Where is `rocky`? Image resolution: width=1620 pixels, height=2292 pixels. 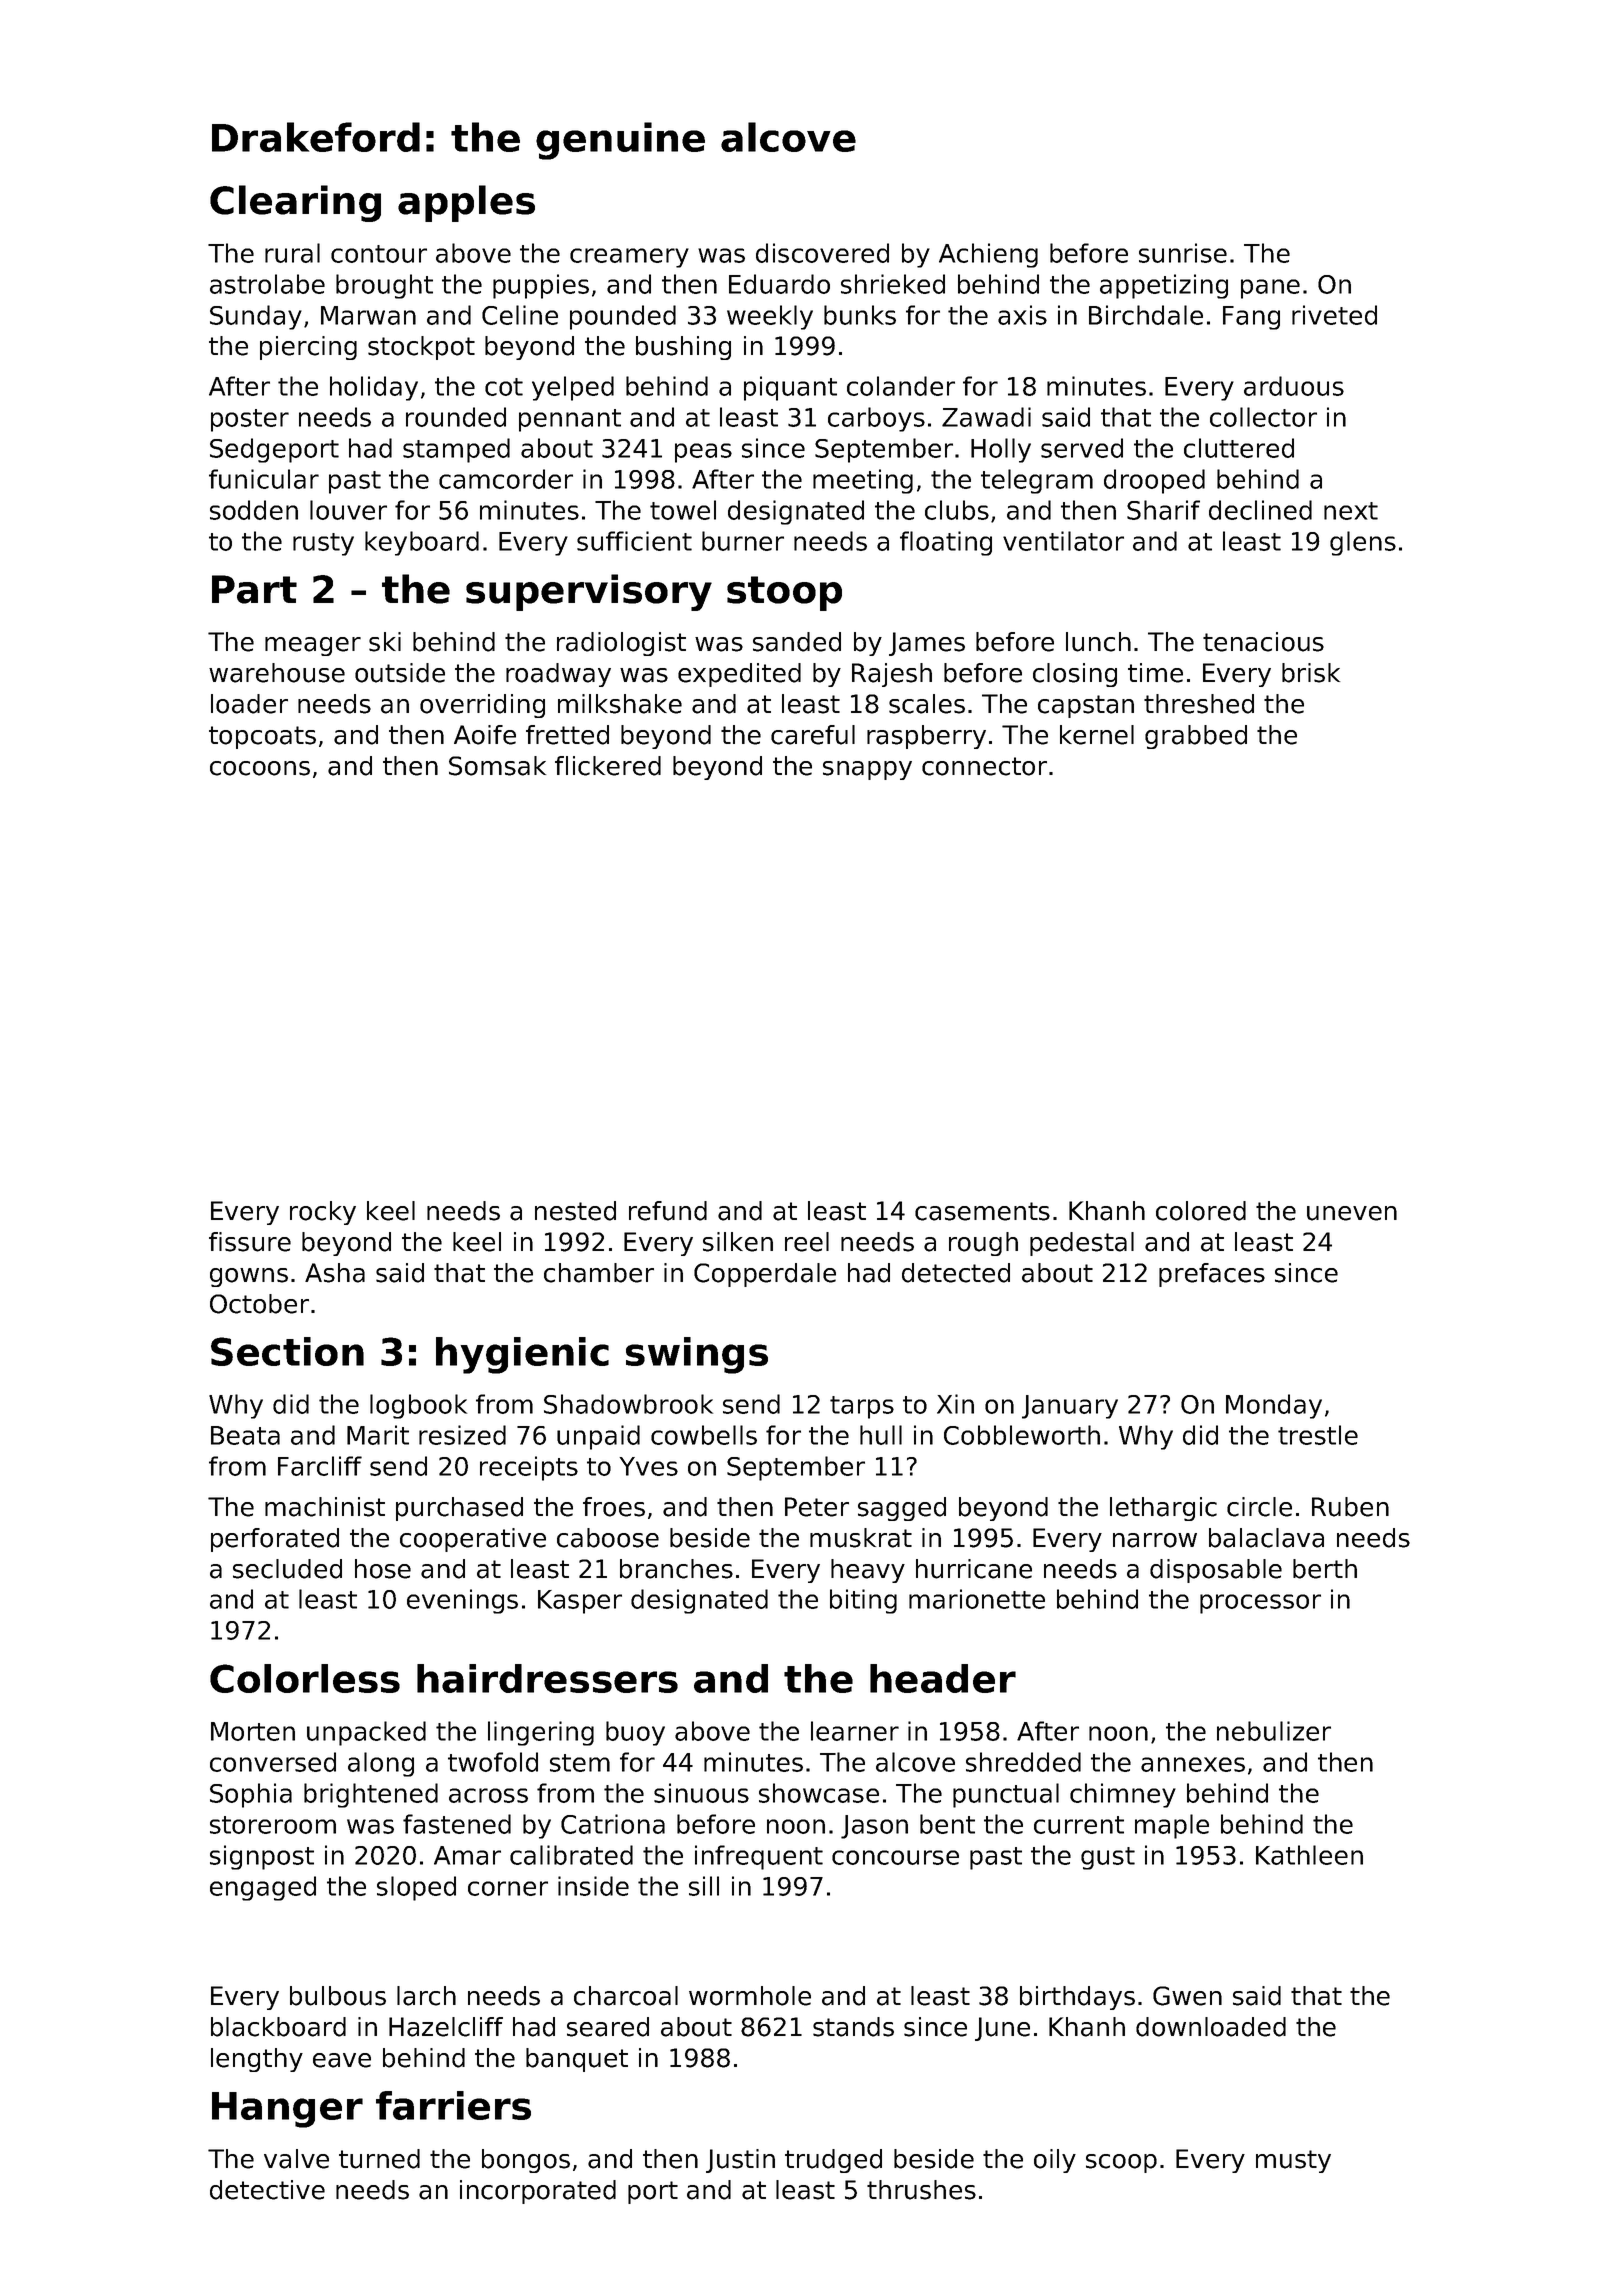
rocky is located at coordinates (323, 1213).
